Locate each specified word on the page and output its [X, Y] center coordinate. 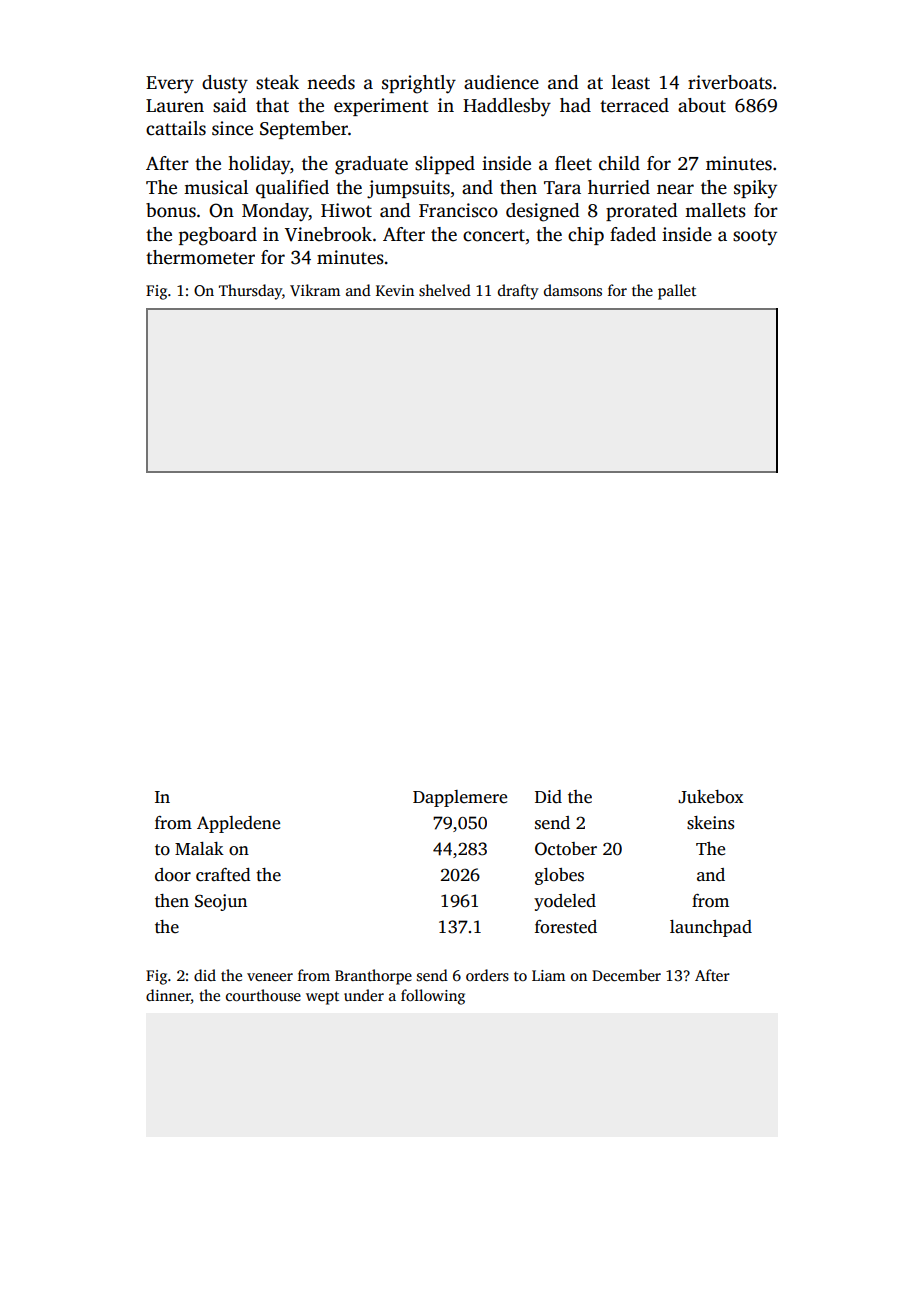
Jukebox [710, 797]
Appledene [238, 824]
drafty [518, 292]
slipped [445, 165]
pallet [677, 292]
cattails [176, 128]
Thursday [250, 292]
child [619, 163]
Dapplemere [460, 798]
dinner [168, 995]
